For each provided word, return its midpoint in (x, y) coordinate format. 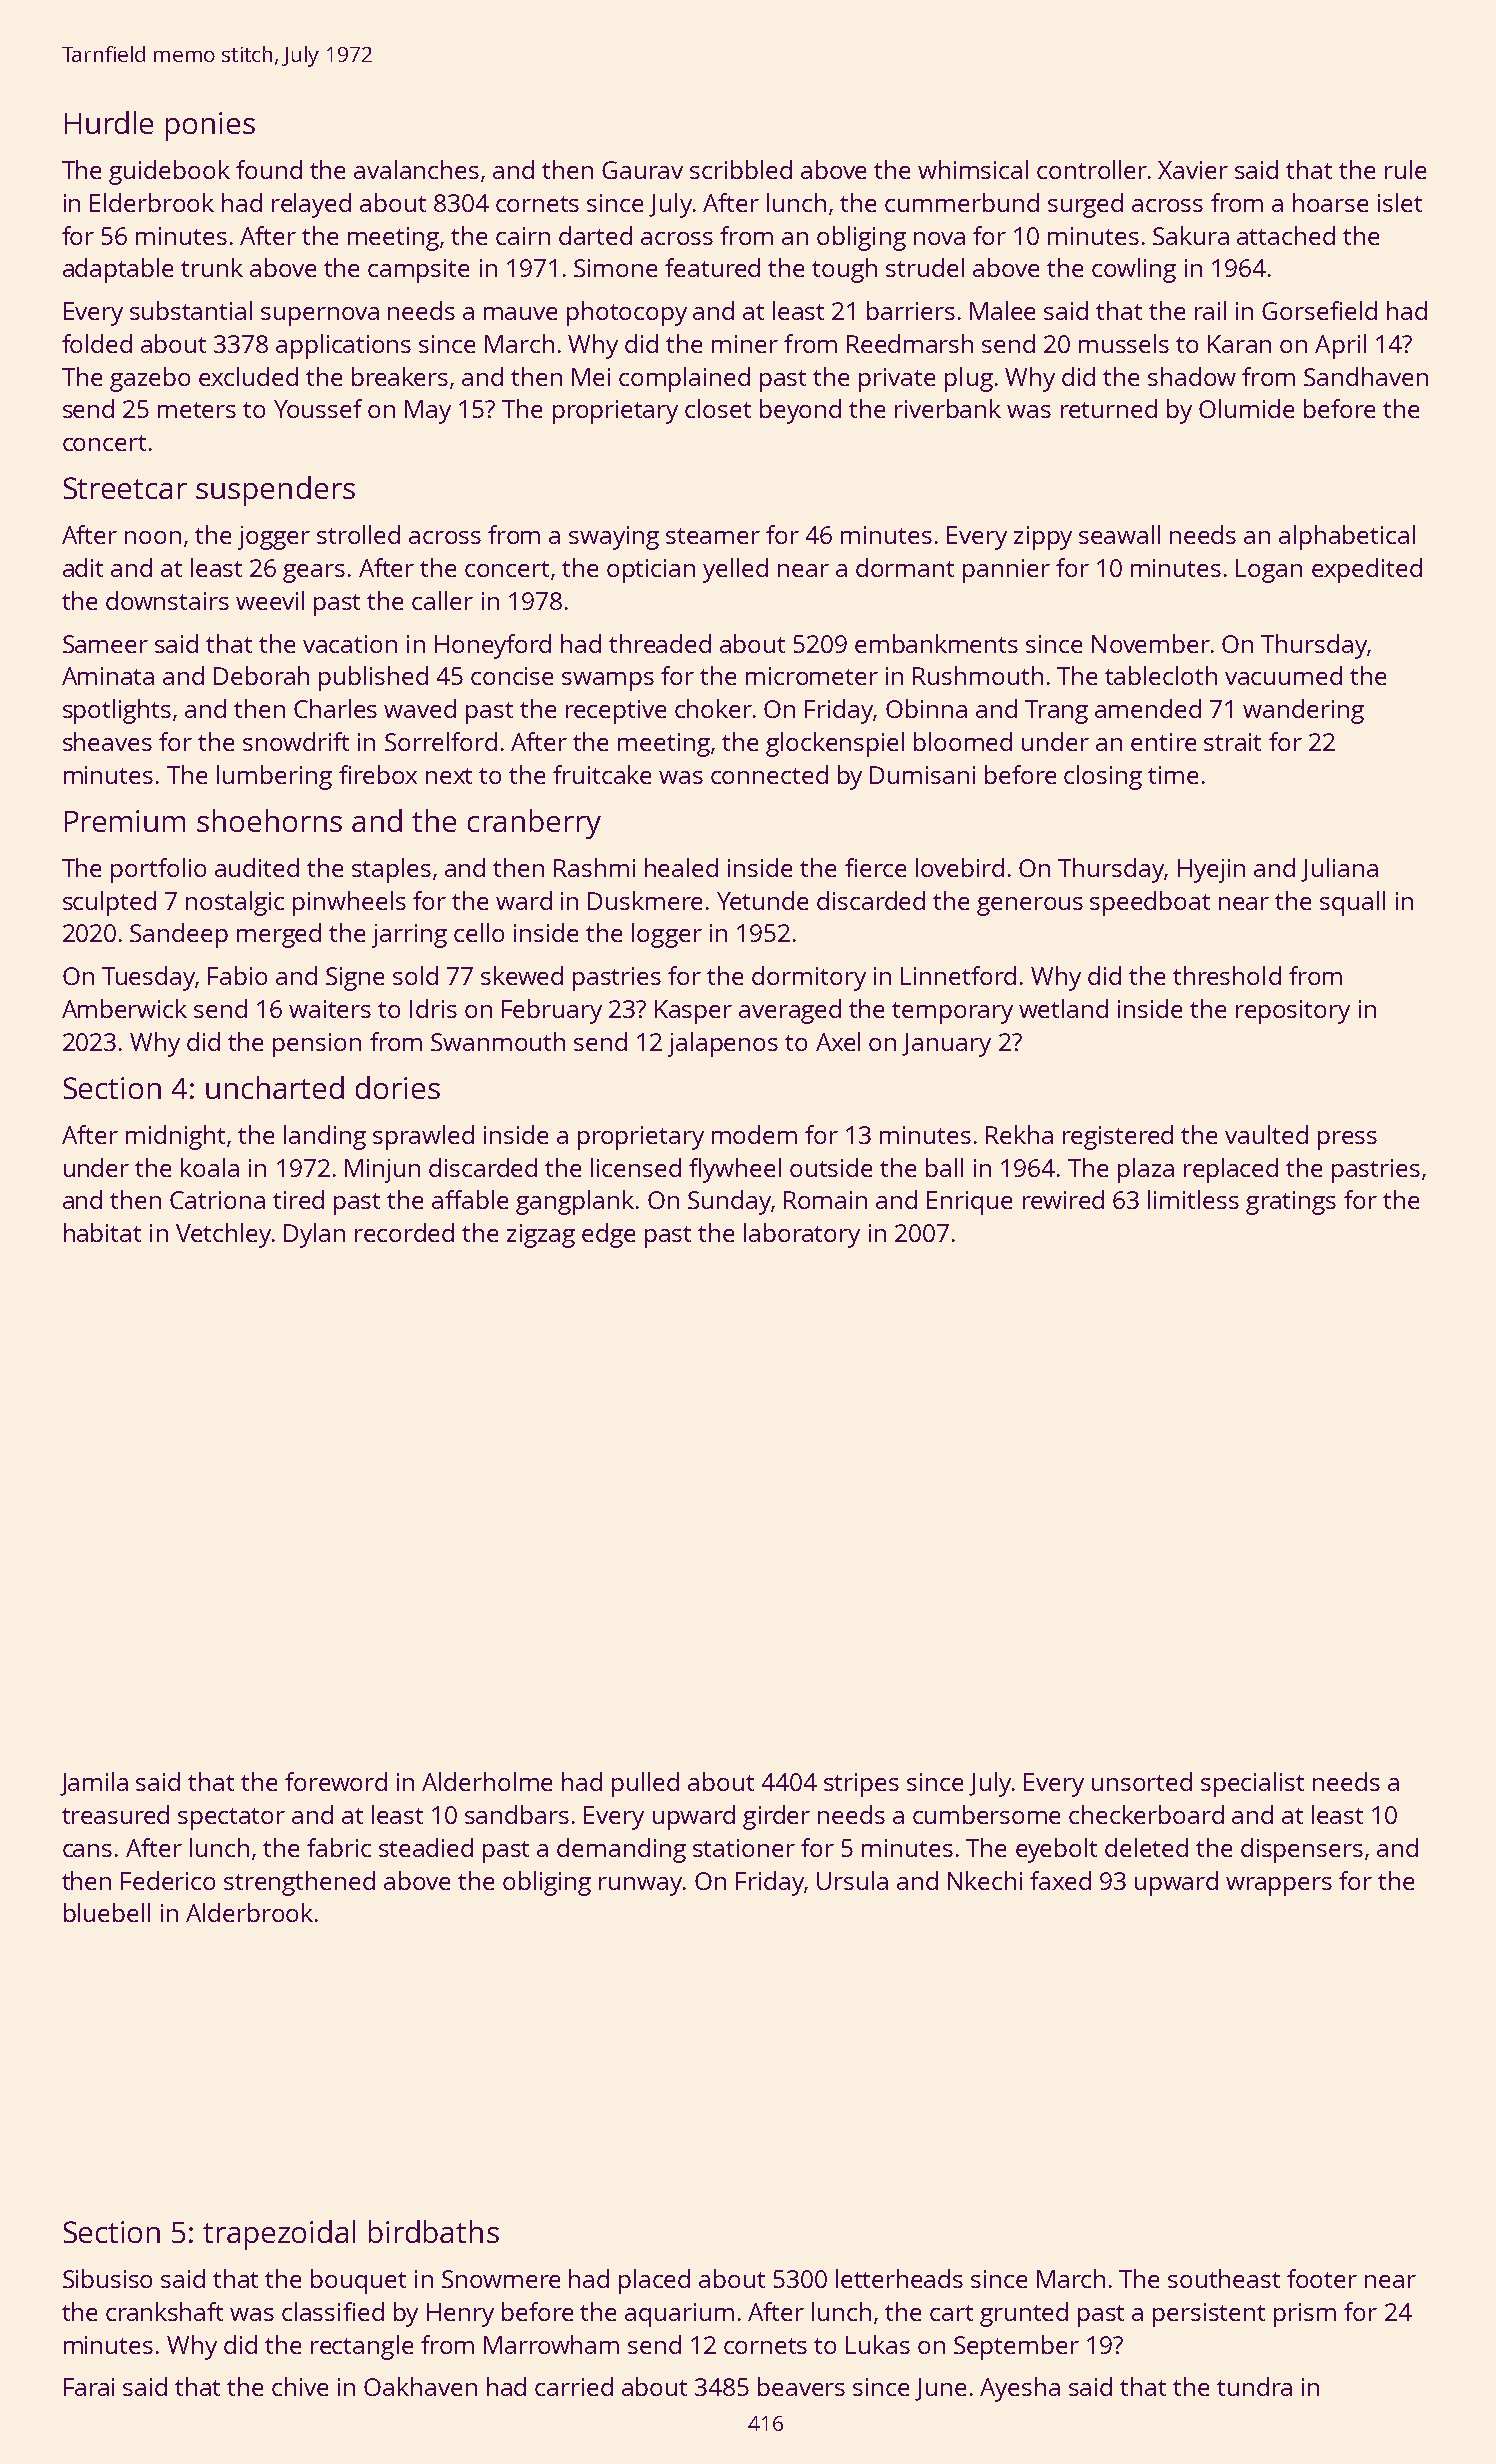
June (940, 2389)
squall (1352, 903)
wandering (1303, 711)
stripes (861, 1785)
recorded (404, 1232)
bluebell (107, 1912)
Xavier (1193, 170)
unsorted (1142, 1781)
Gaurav (642, 170)
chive (300, 2386)
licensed (636, 1167)
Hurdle (109, 122)
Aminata (108, 676)
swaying (614, 538)
